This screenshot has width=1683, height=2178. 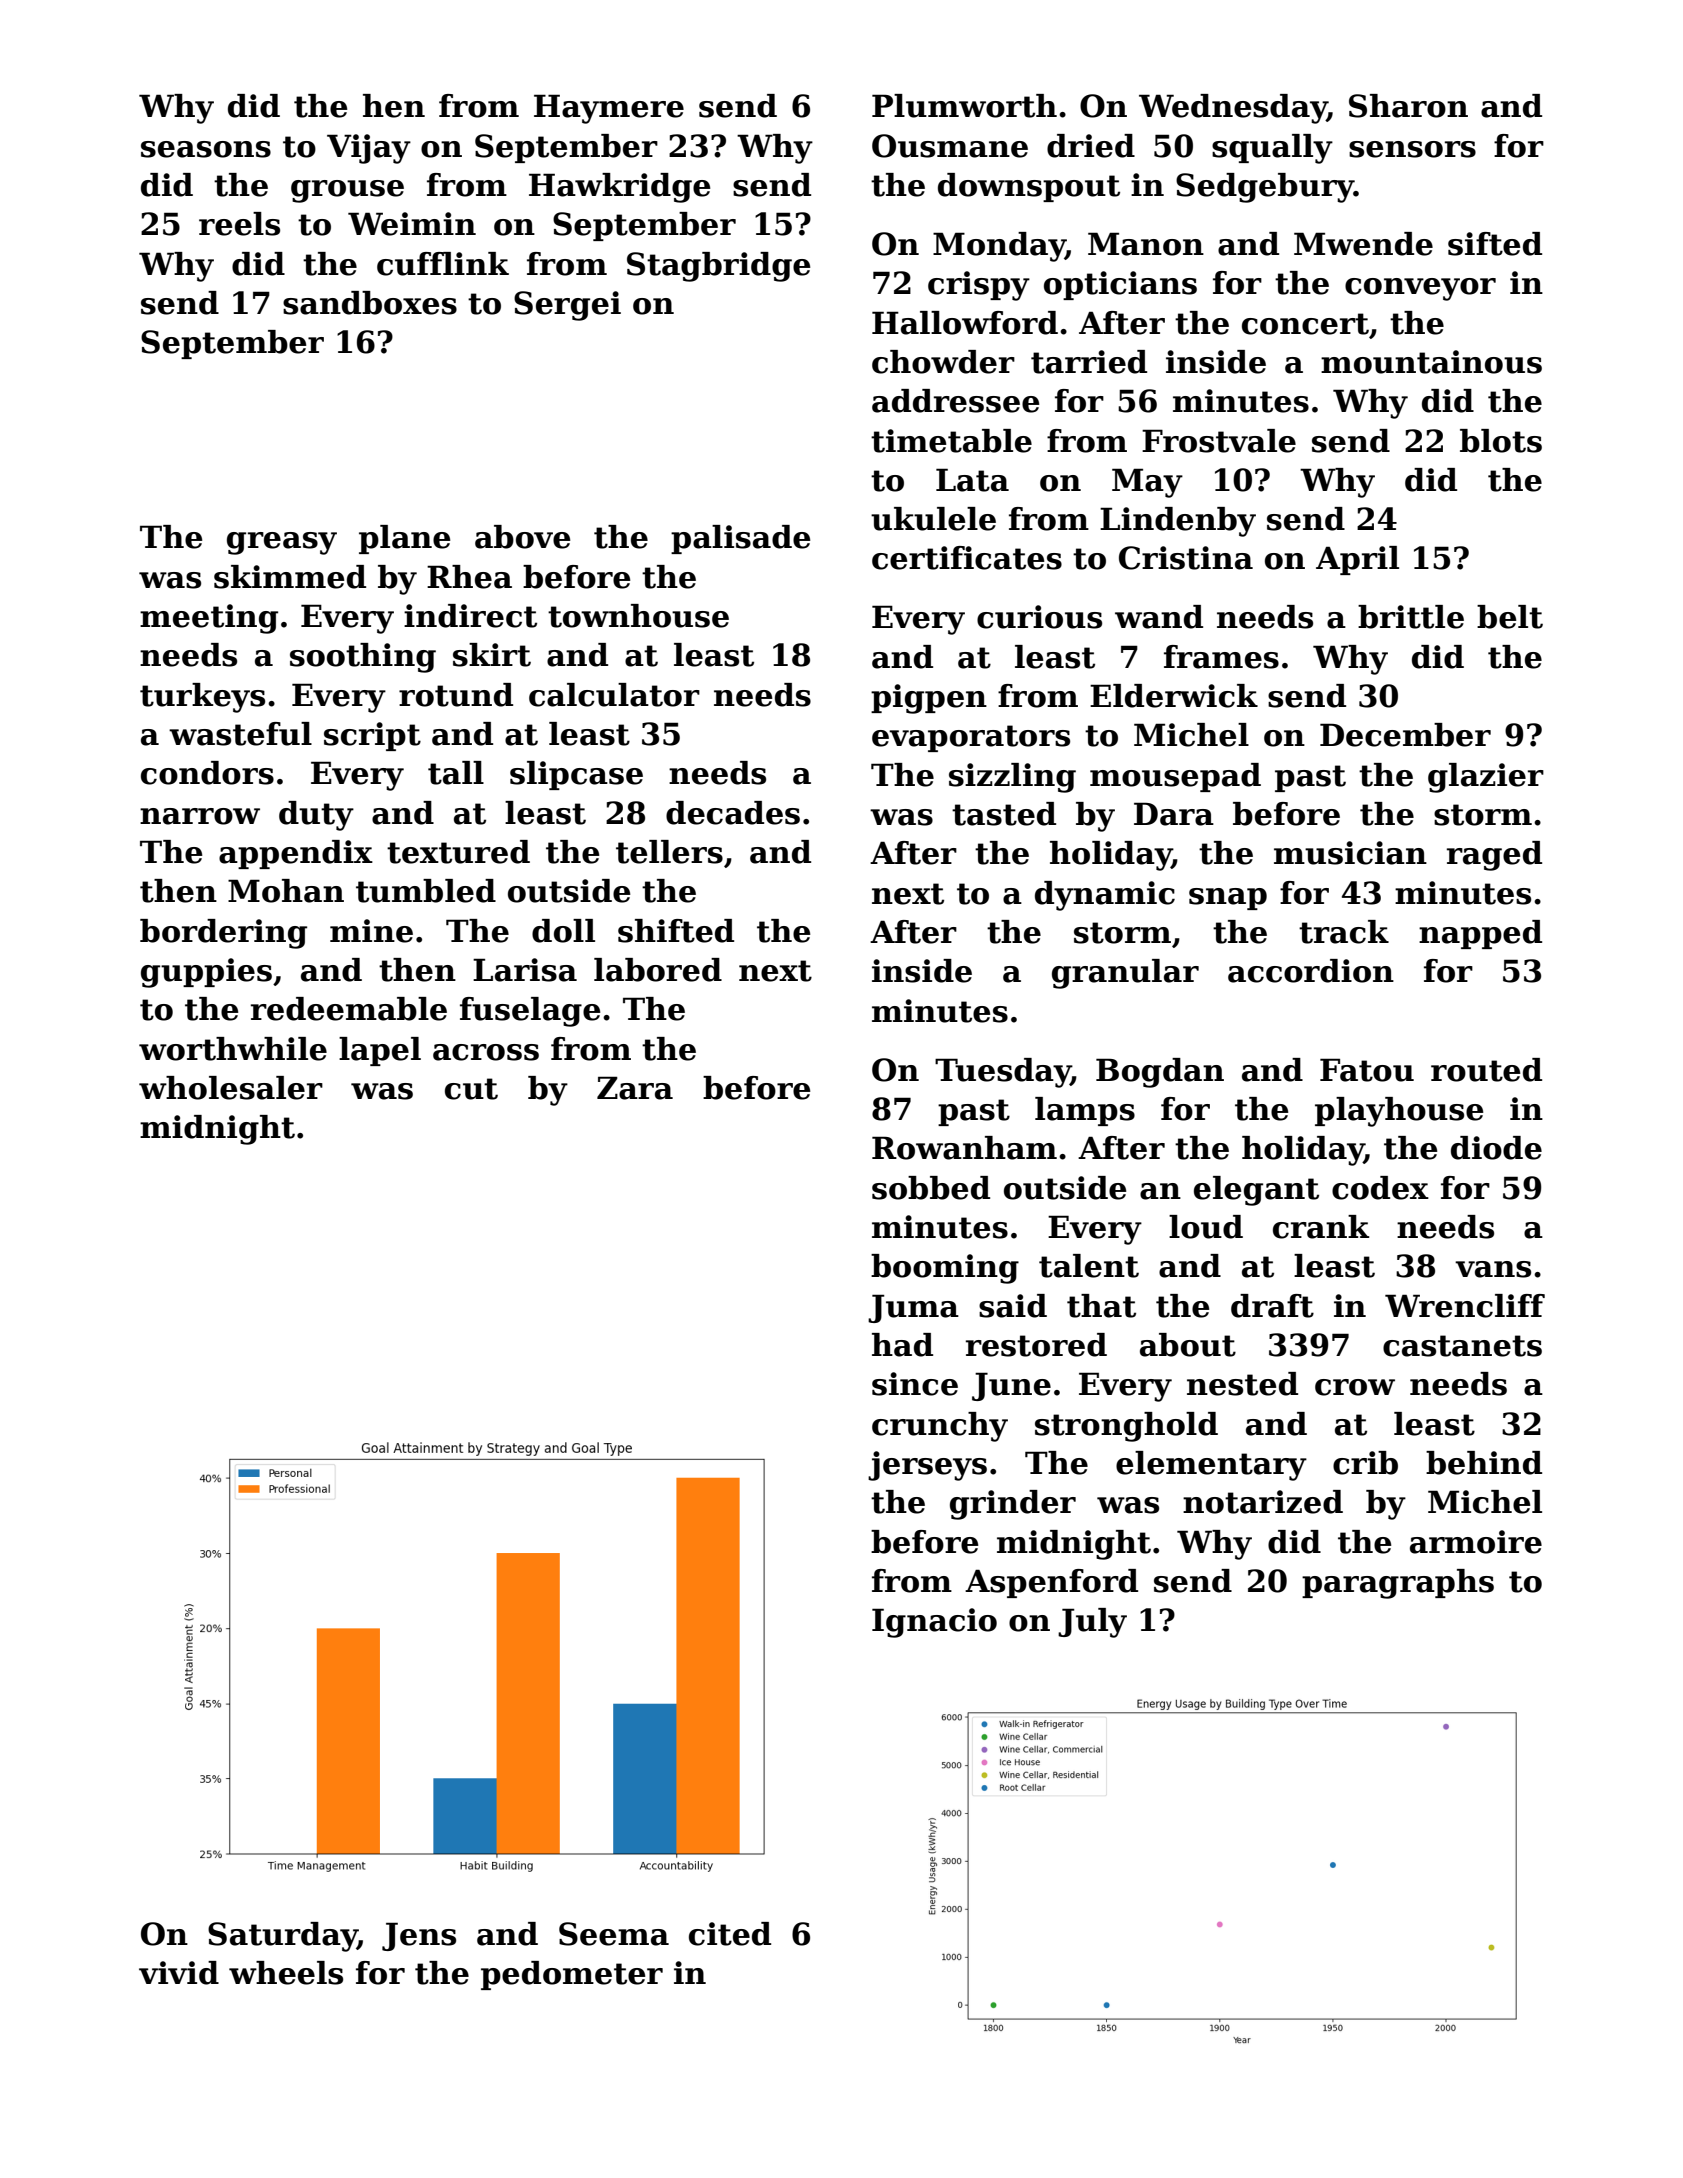 What do you see at coordinates (1486, 1070) in the screenshot?
I see `routed` at bounding box center [1486, 1070].
